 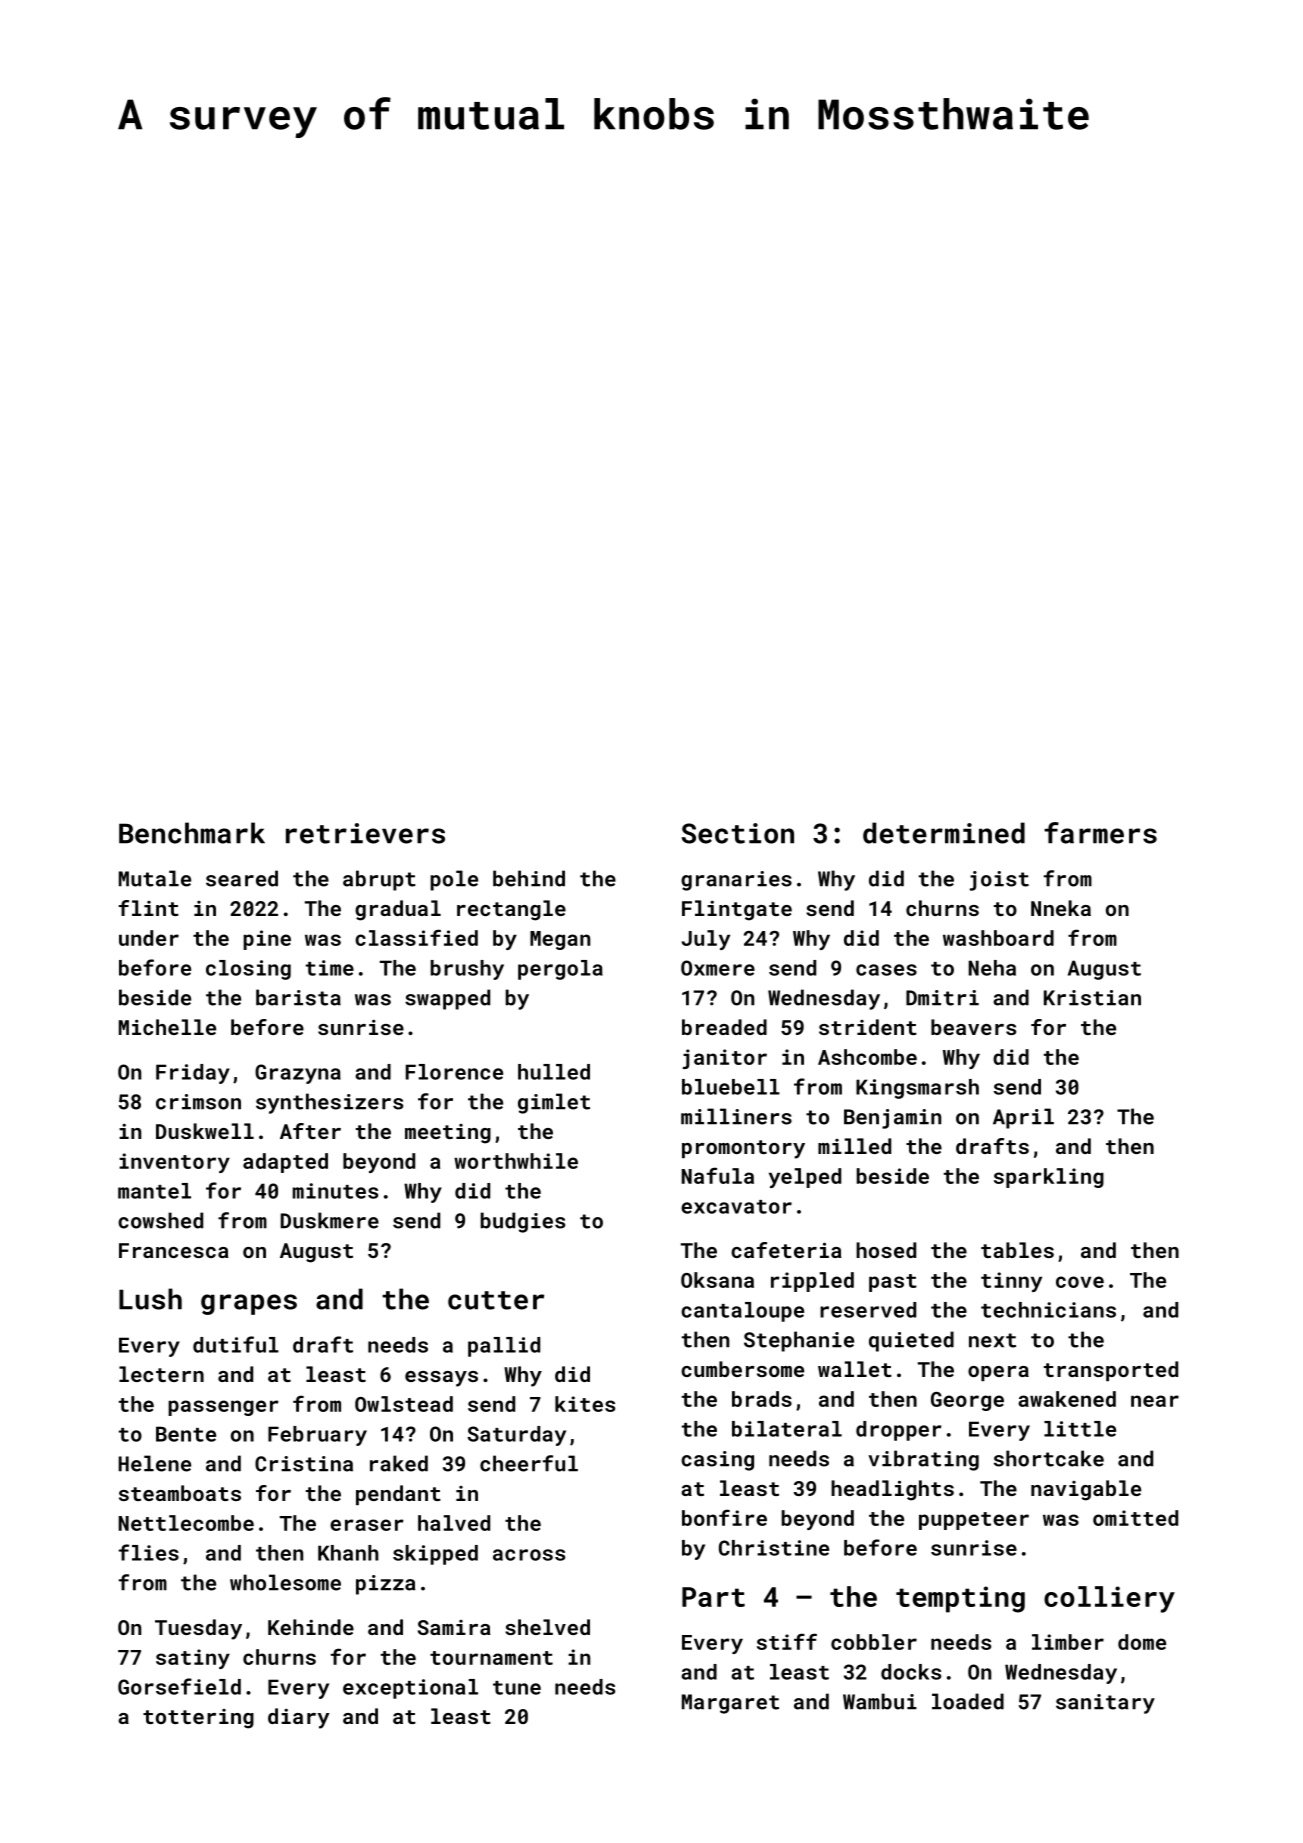 I want to click on cumbersome, so click(x=742, y=1369).
